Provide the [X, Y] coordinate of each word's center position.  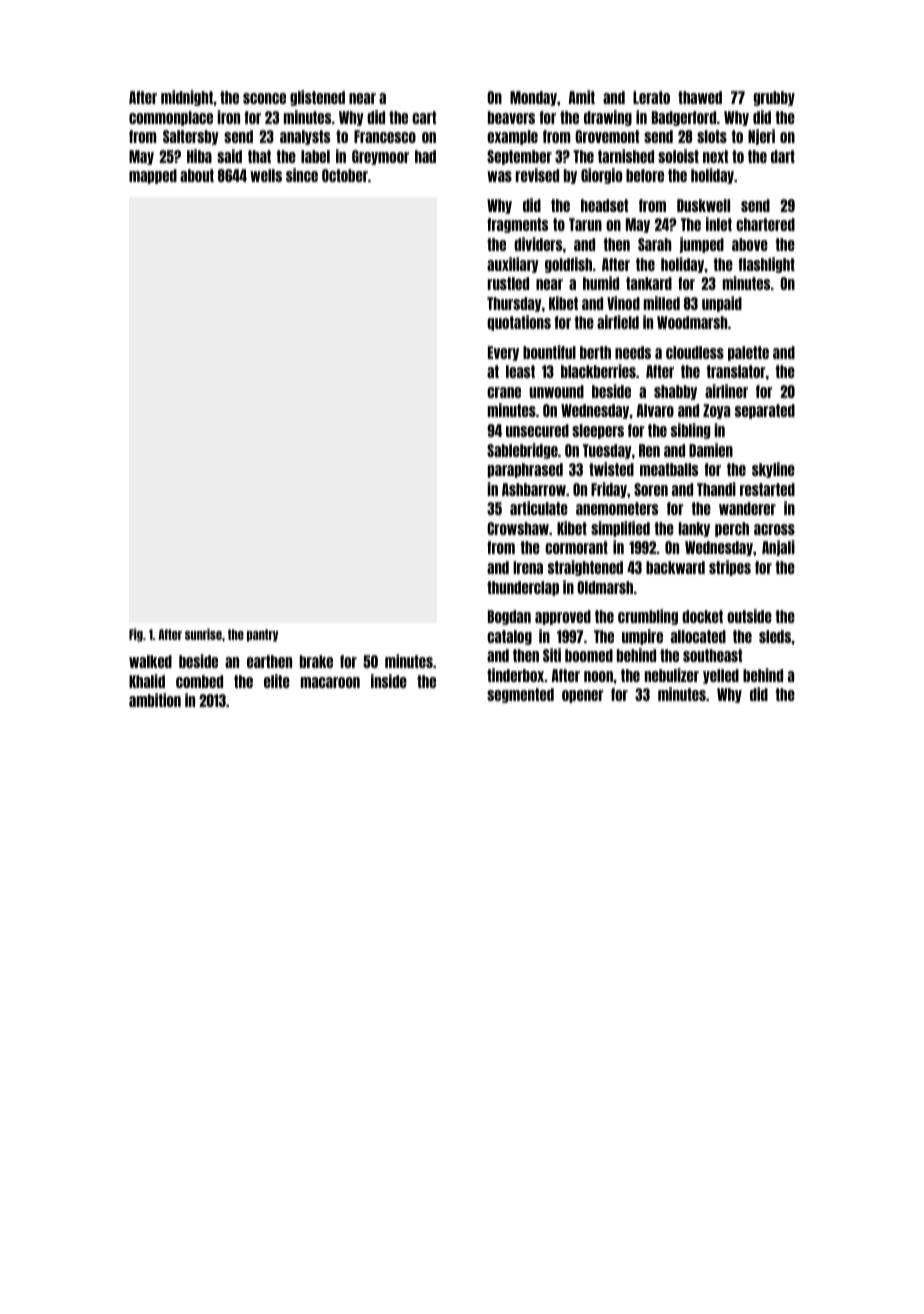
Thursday [514, 304]
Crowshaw [518, 528]
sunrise [203, 634]
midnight [187, 98]
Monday [533, 98]
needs [633, 352]
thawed [700, 97]
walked [150, 661]
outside [749, 616]
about [197, 175]
